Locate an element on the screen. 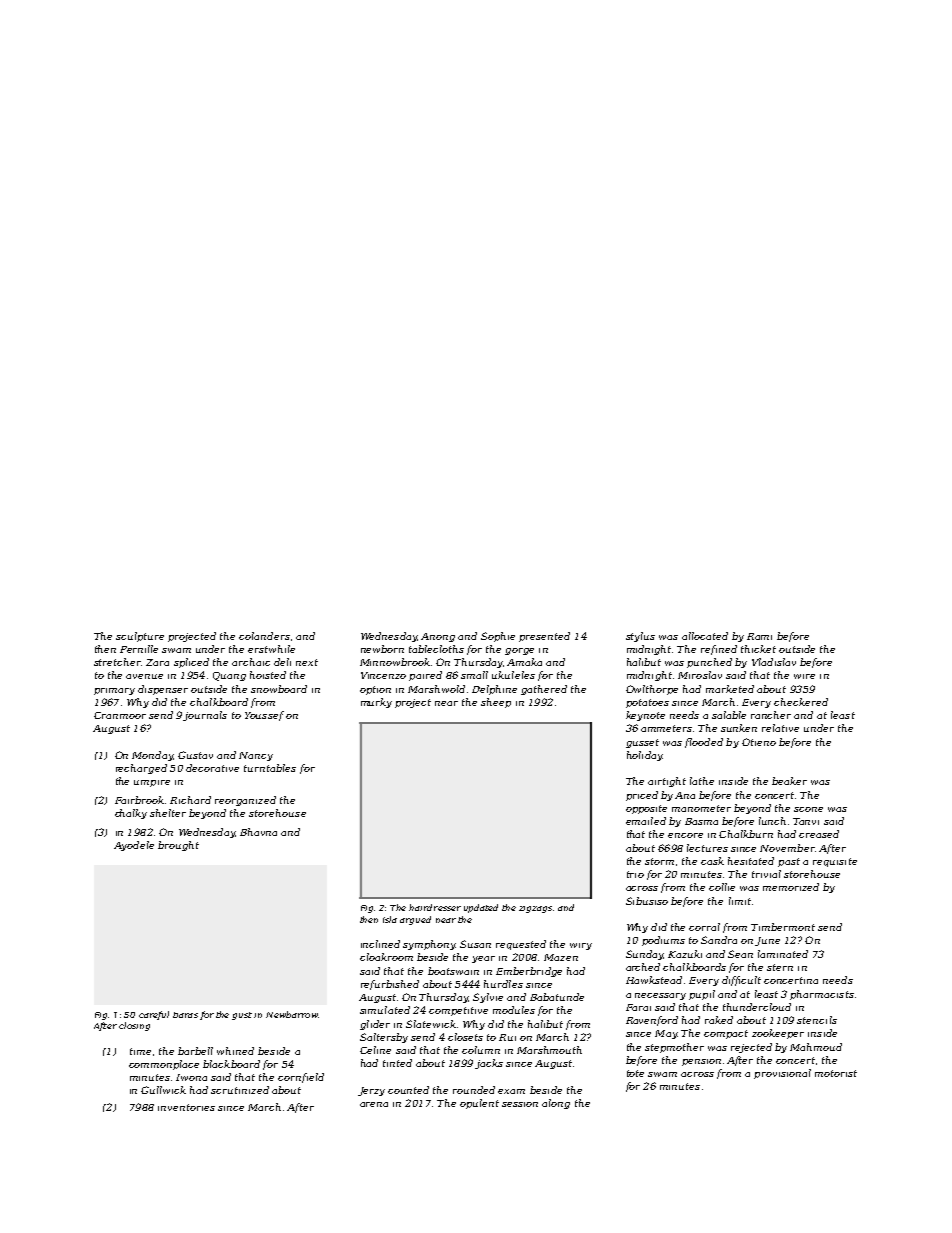 The height and width of the screenshot is (1233, 952). thicket is located at coordinates (758, 649).
